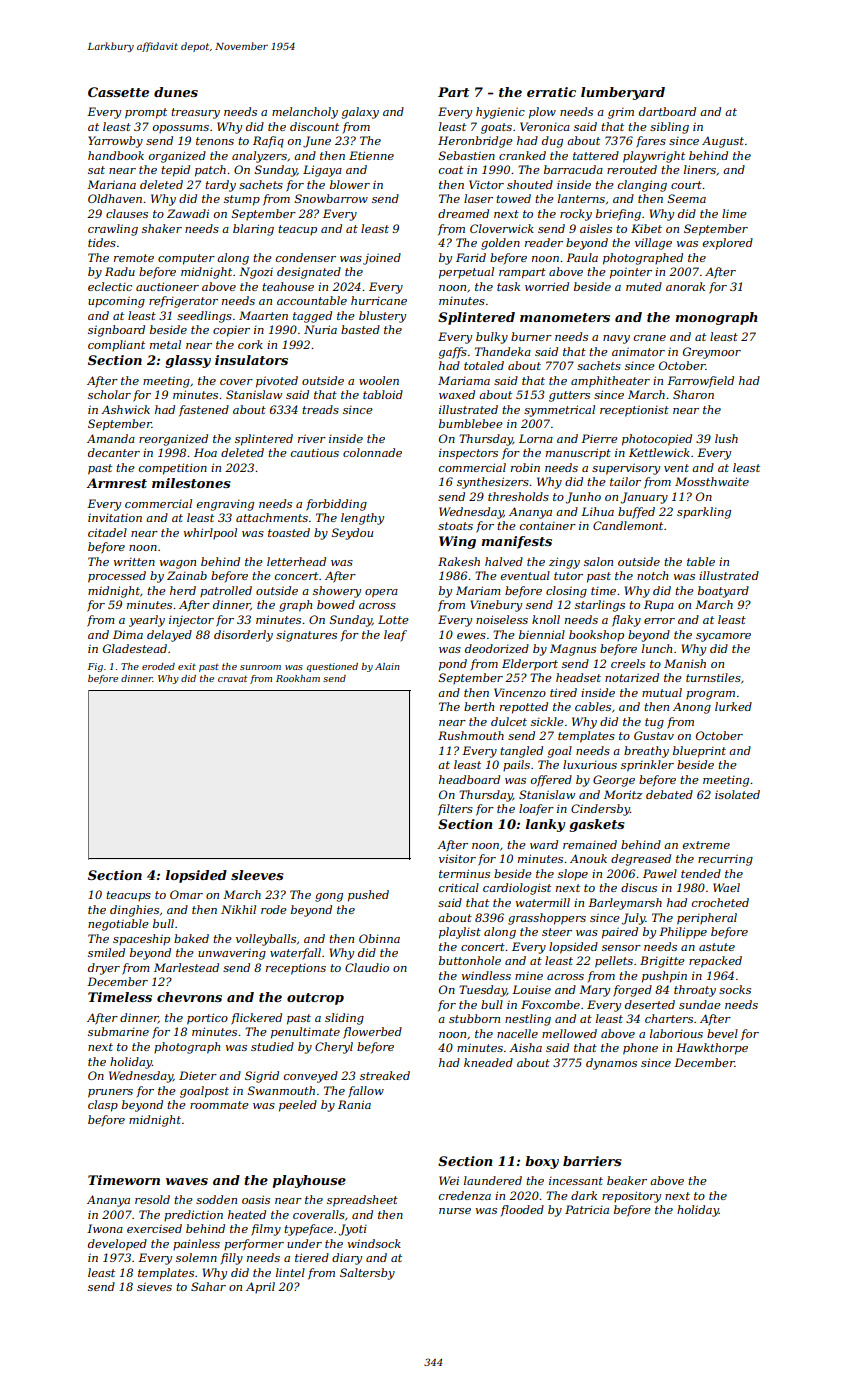 The width and height of the document is (849, 1400). What do you see at coordinates (551, 92) in the document?
I see `erratic` at bounding box center [551, 92].
